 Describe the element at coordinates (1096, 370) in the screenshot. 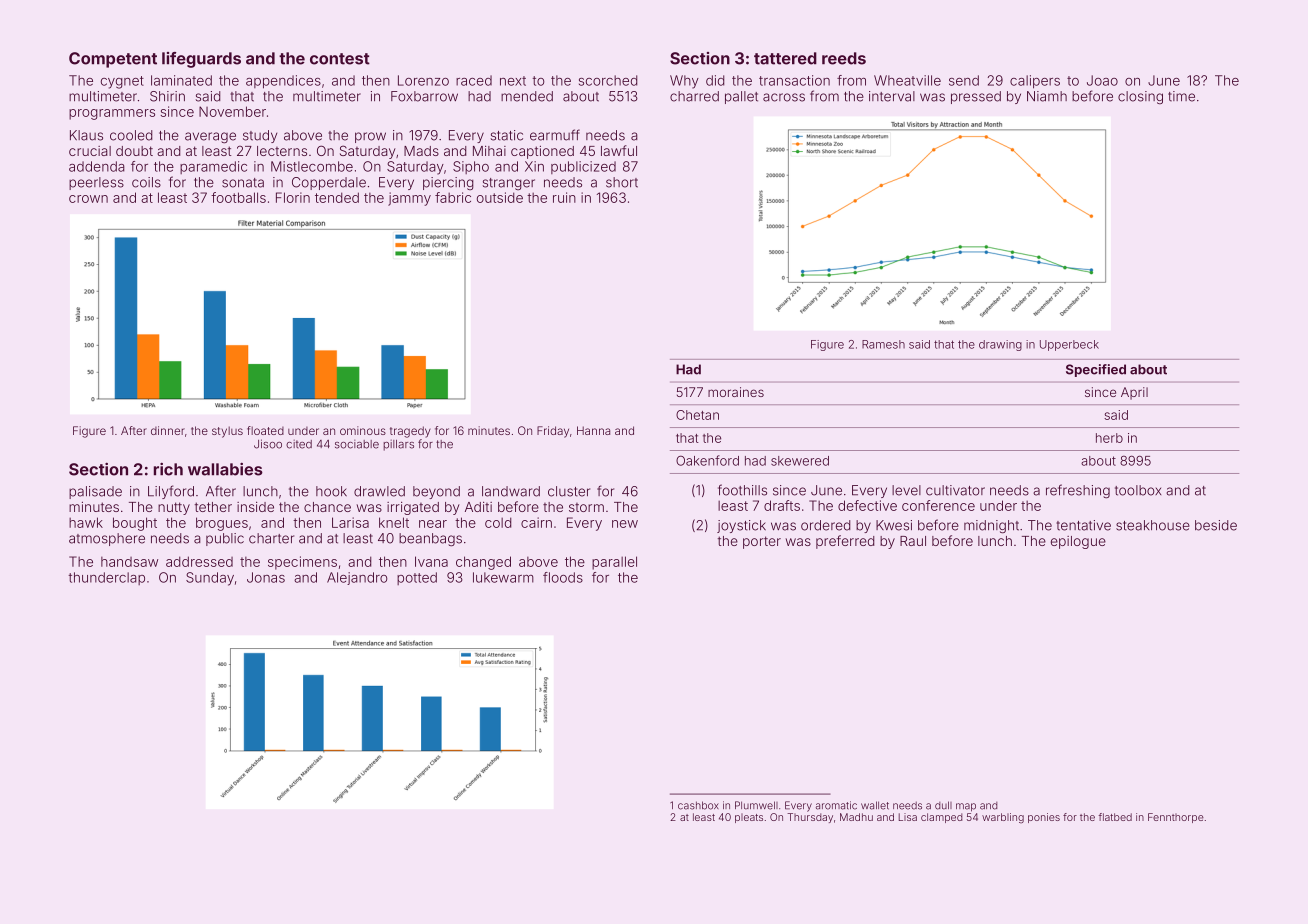

I see `Specified` at that location.
